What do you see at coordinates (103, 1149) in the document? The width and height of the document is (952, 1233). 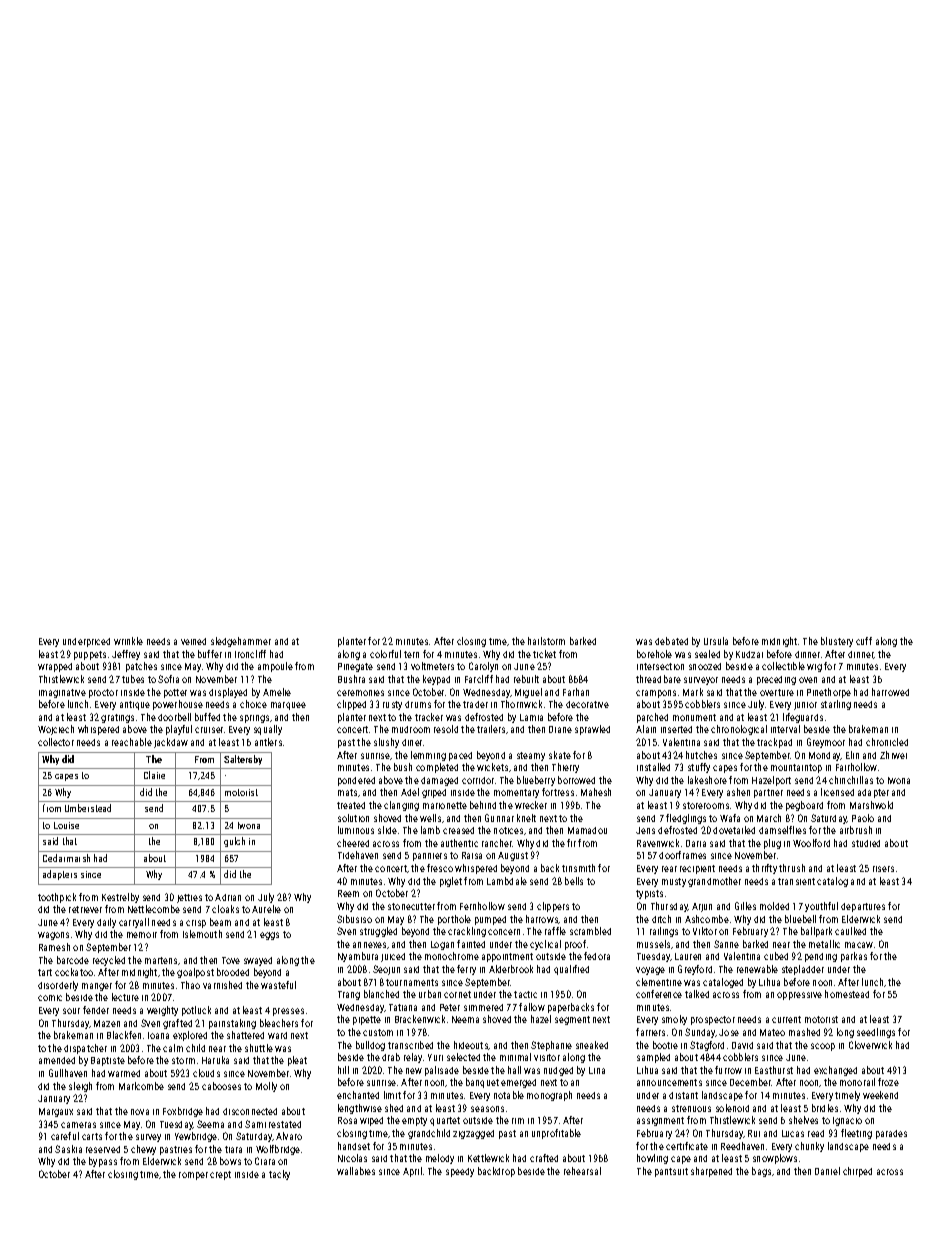 I see `reserved` at bounding box center [103, 1149].
